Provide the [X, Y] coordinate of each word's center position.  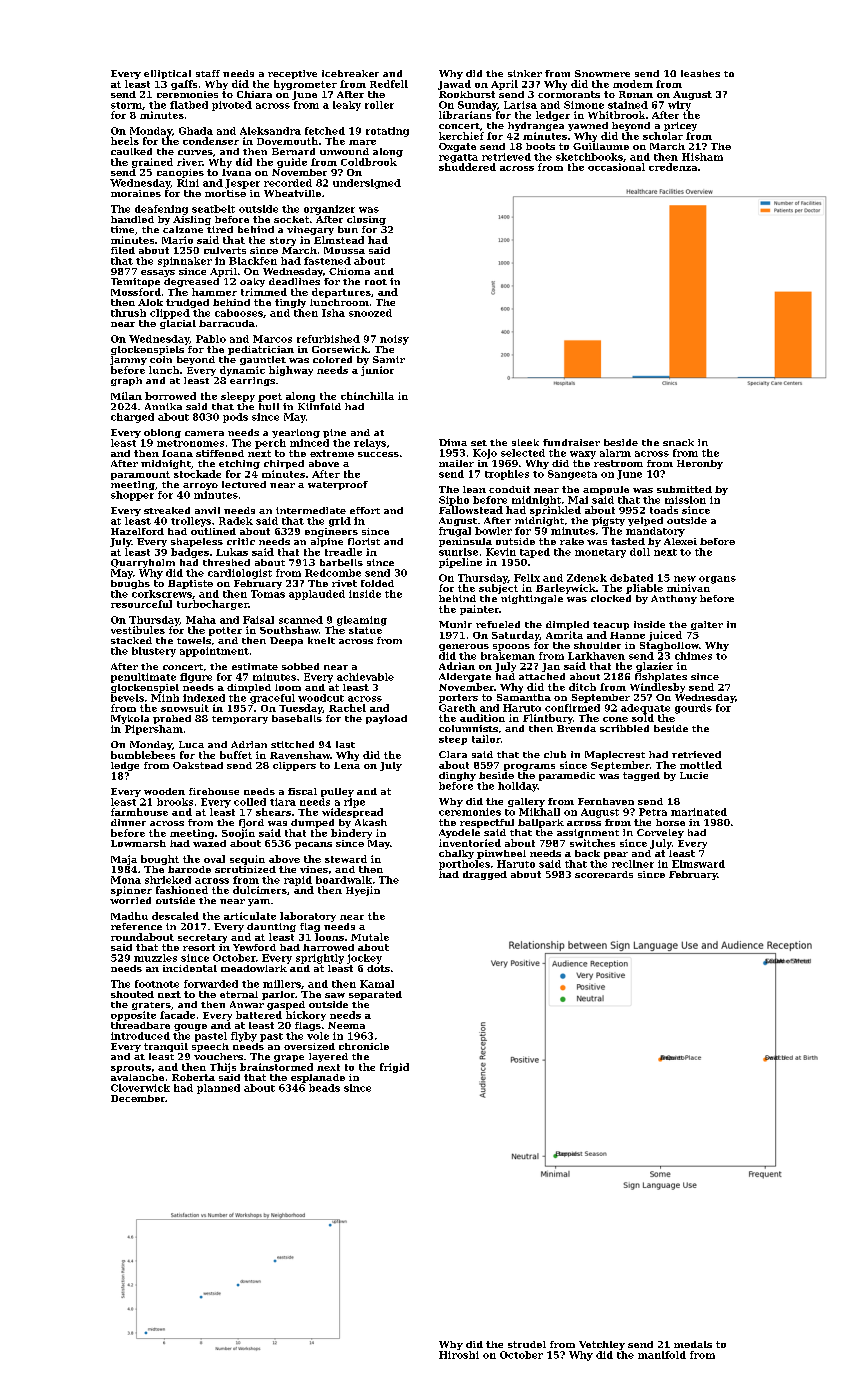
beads [324, 1088]
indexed [204, 698]
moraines [136, 193]
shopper [132, 496]
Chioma [349, 271]
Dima [453, 442]
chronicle [364, 1046]
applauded [317, 595]
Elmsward [698, 864]
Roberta [193, 1077]
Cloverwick [140, 1088]
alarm [615, 453]
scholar [663, 136]
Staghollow [669, 646]
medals [693, 1344]
